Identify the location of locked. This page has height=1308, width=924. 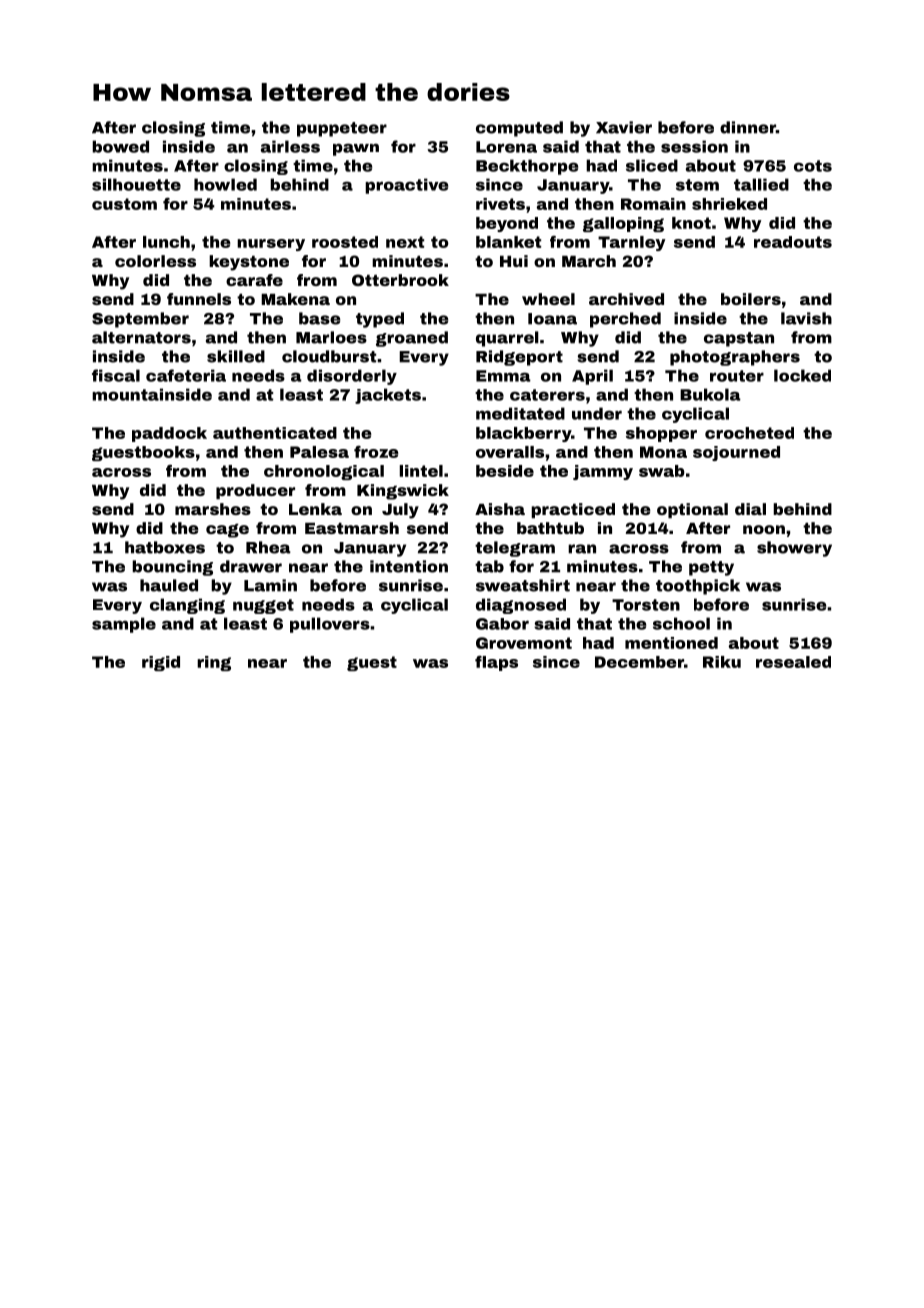
(802, 375).
